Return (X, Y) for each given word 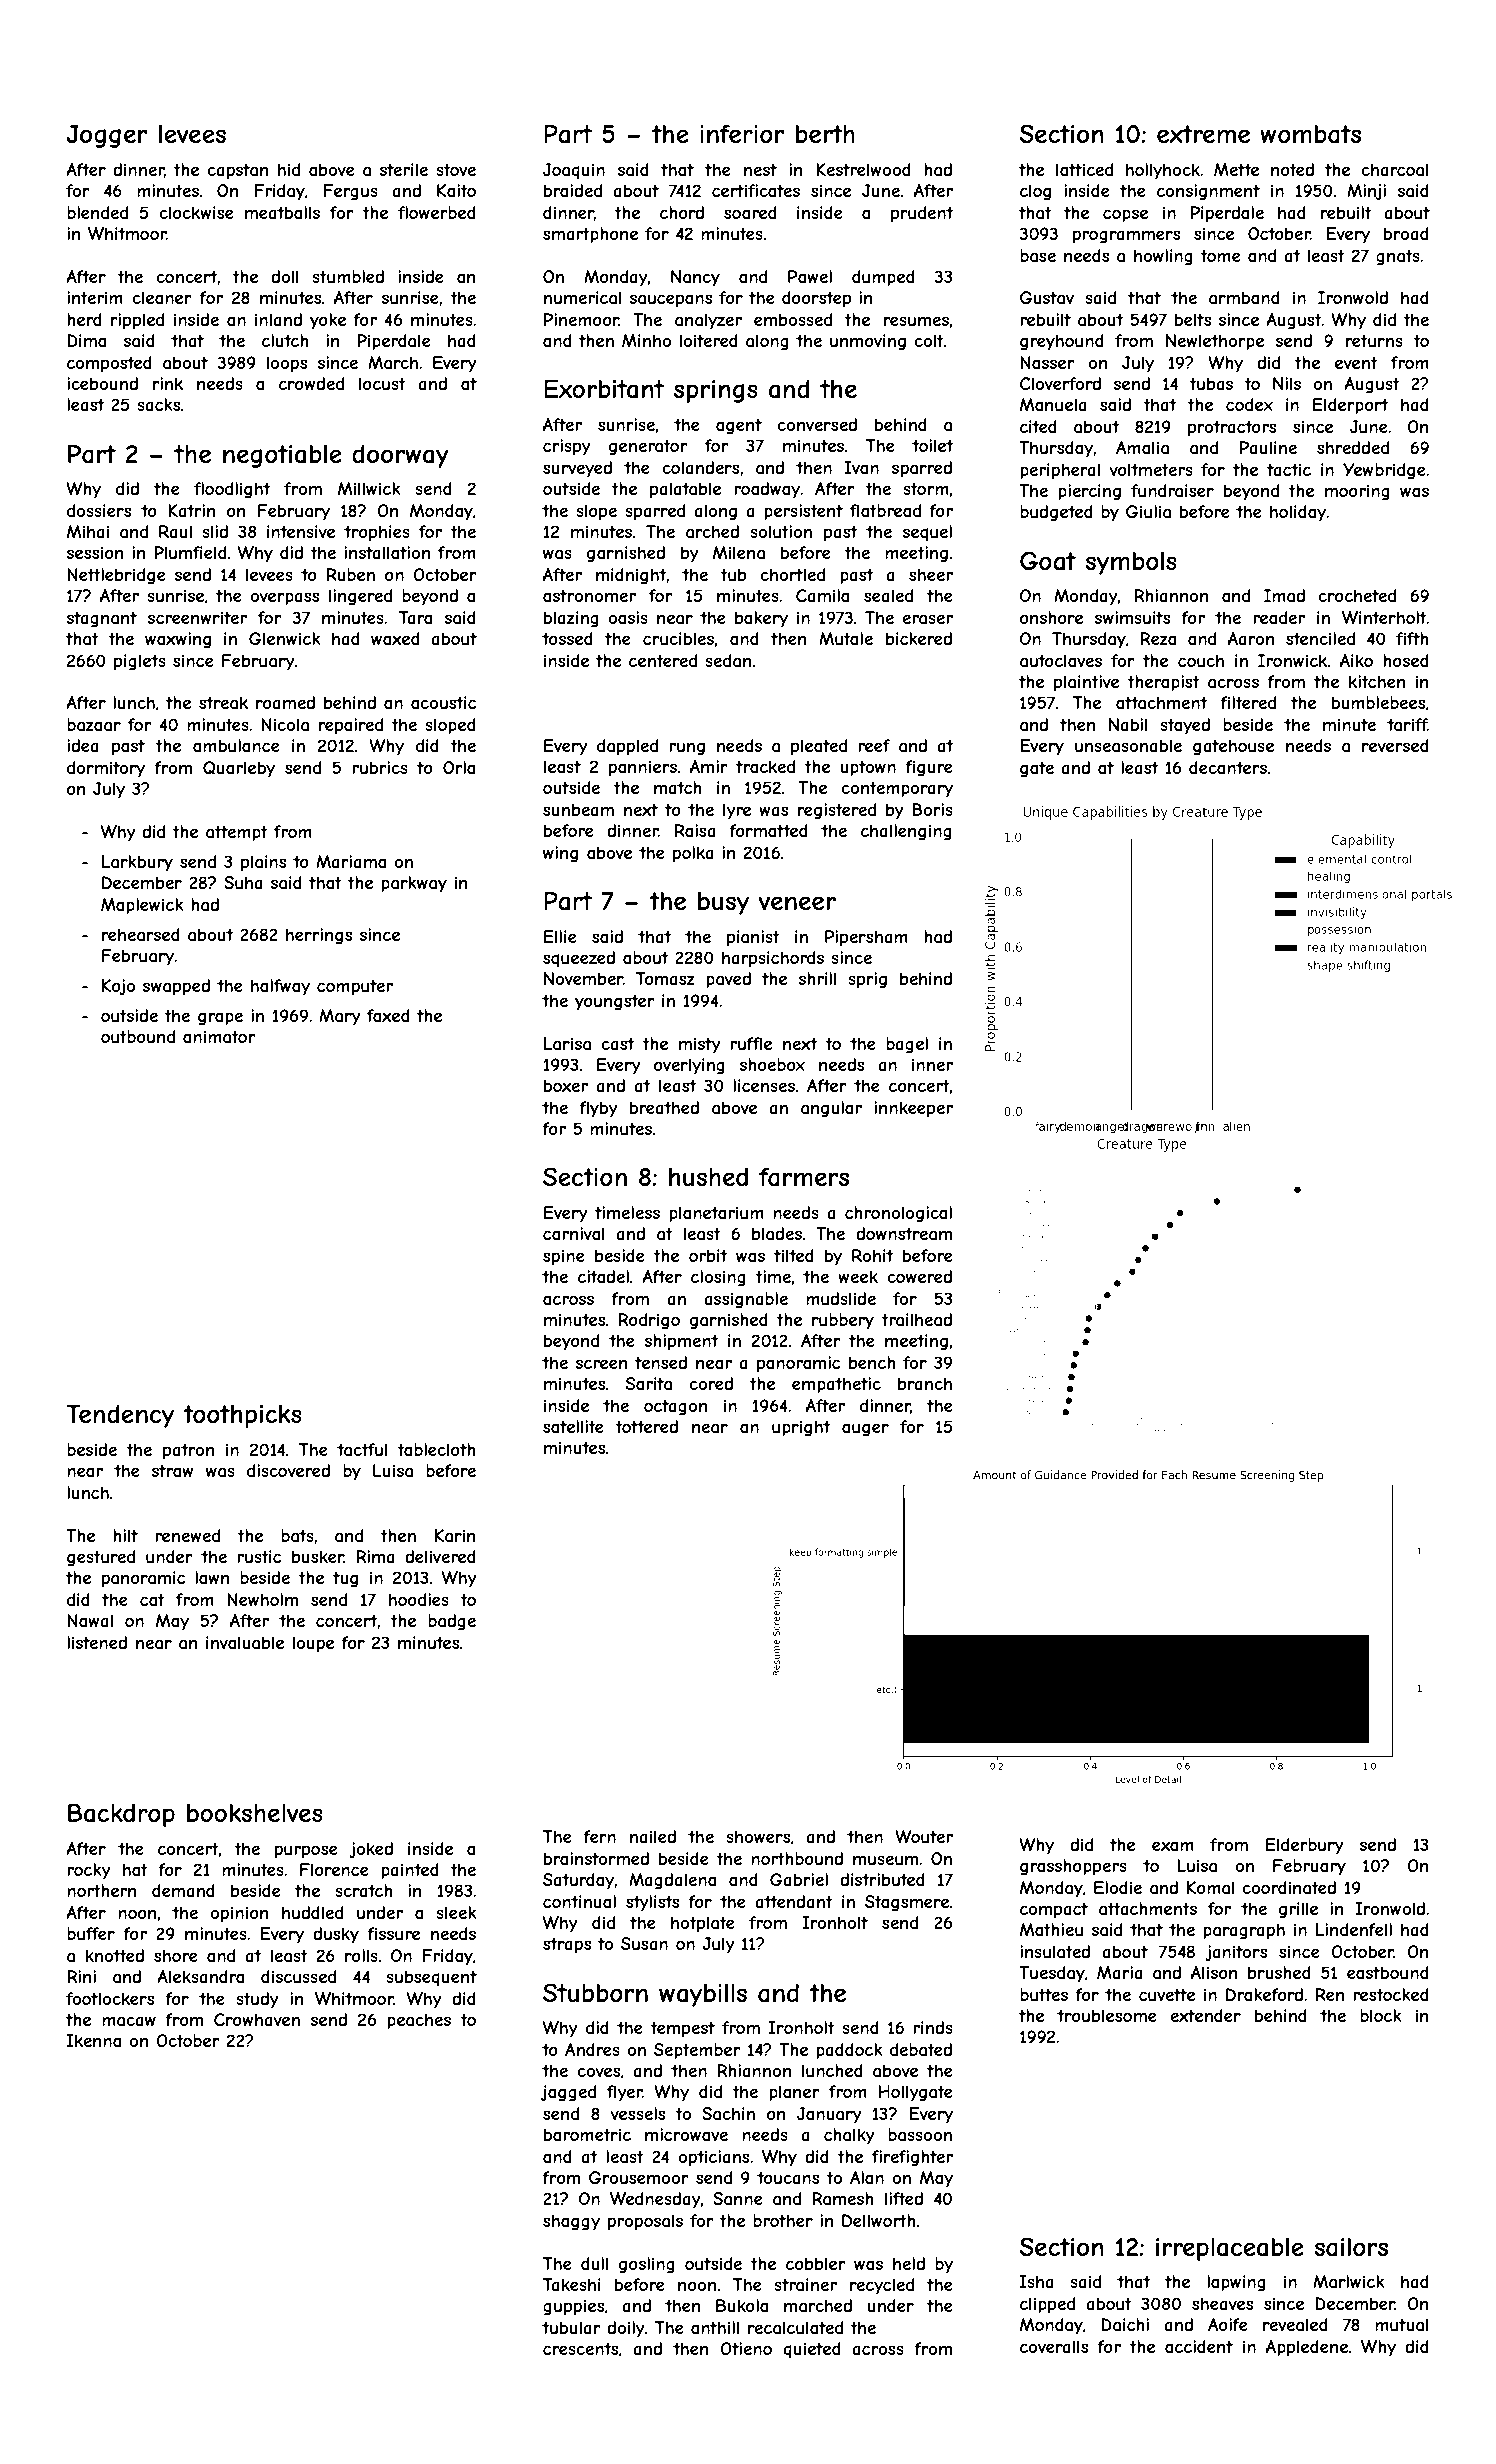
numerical (582, 297)
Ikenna (94, 2040)
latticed (1084, 169)
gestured (101, 1558)
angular (831, 1109)
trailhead (916, 1319)
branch (925, 1383)
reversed (1395, 745)
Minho (646, 340)
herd (84, 319)
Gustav (1047, 297)
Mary (340, 1017)
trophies (377, 533)
